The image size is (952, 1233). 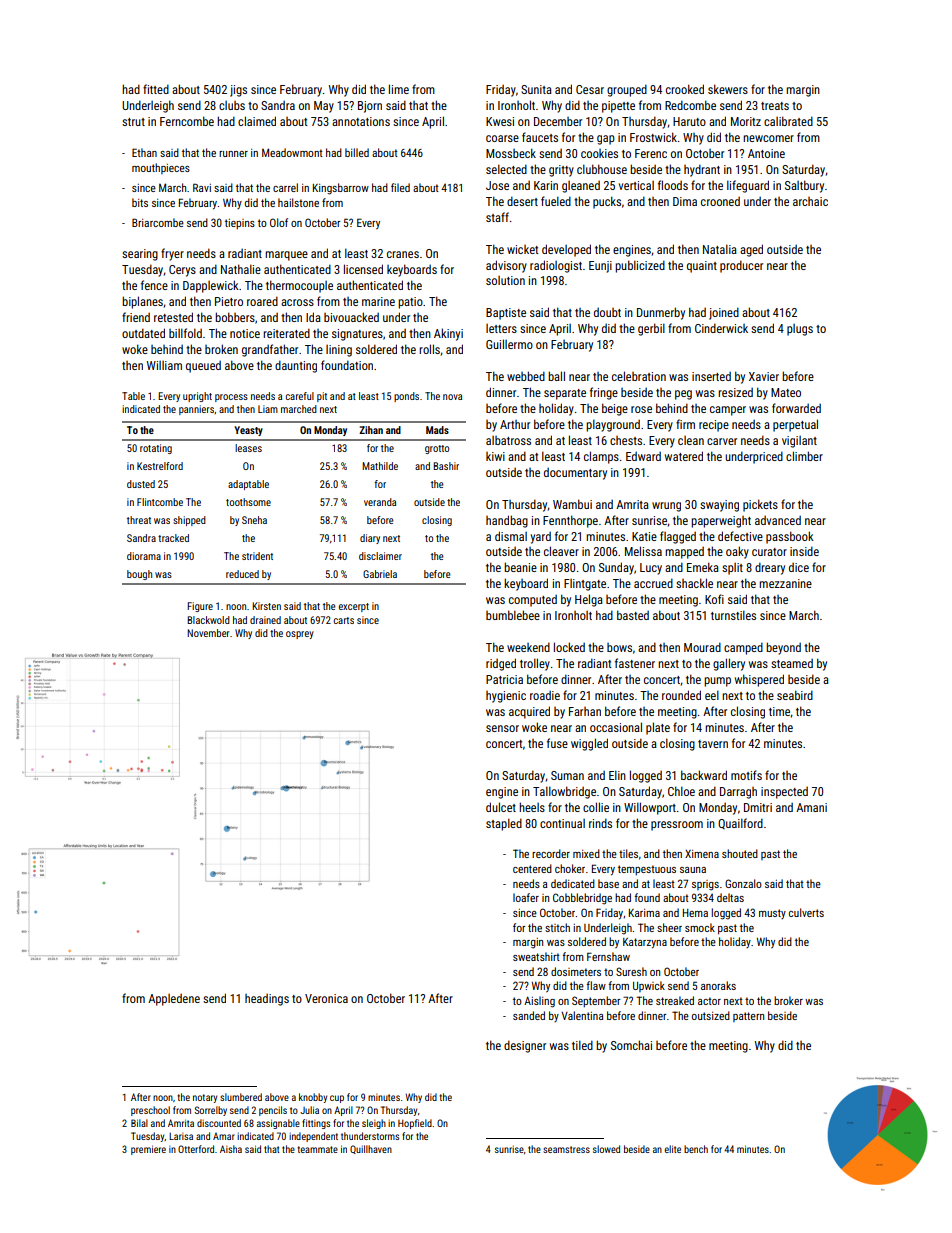 I want to click on strut, so click(x=133, y=122).
